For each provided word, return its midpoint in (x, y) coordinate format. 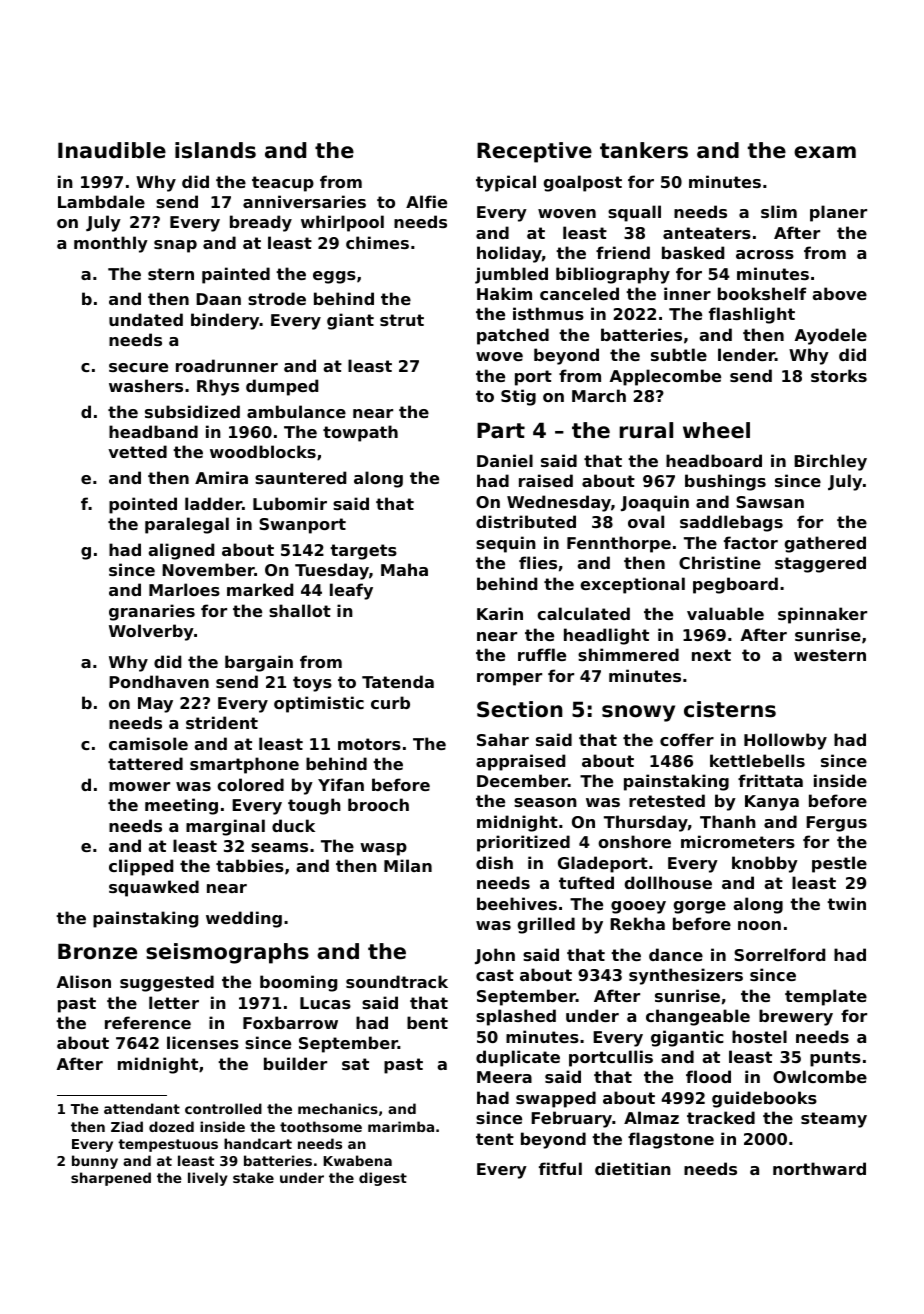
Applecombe (665, 377)
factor (751, 542)
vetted (137, 451)
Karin (500, 613)
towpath (360, 433)
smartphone (244, 765)
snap (175, 246)
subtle (679, 354)
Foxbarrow (290, 1022)
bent (427, 1022)
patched (513, 336)
